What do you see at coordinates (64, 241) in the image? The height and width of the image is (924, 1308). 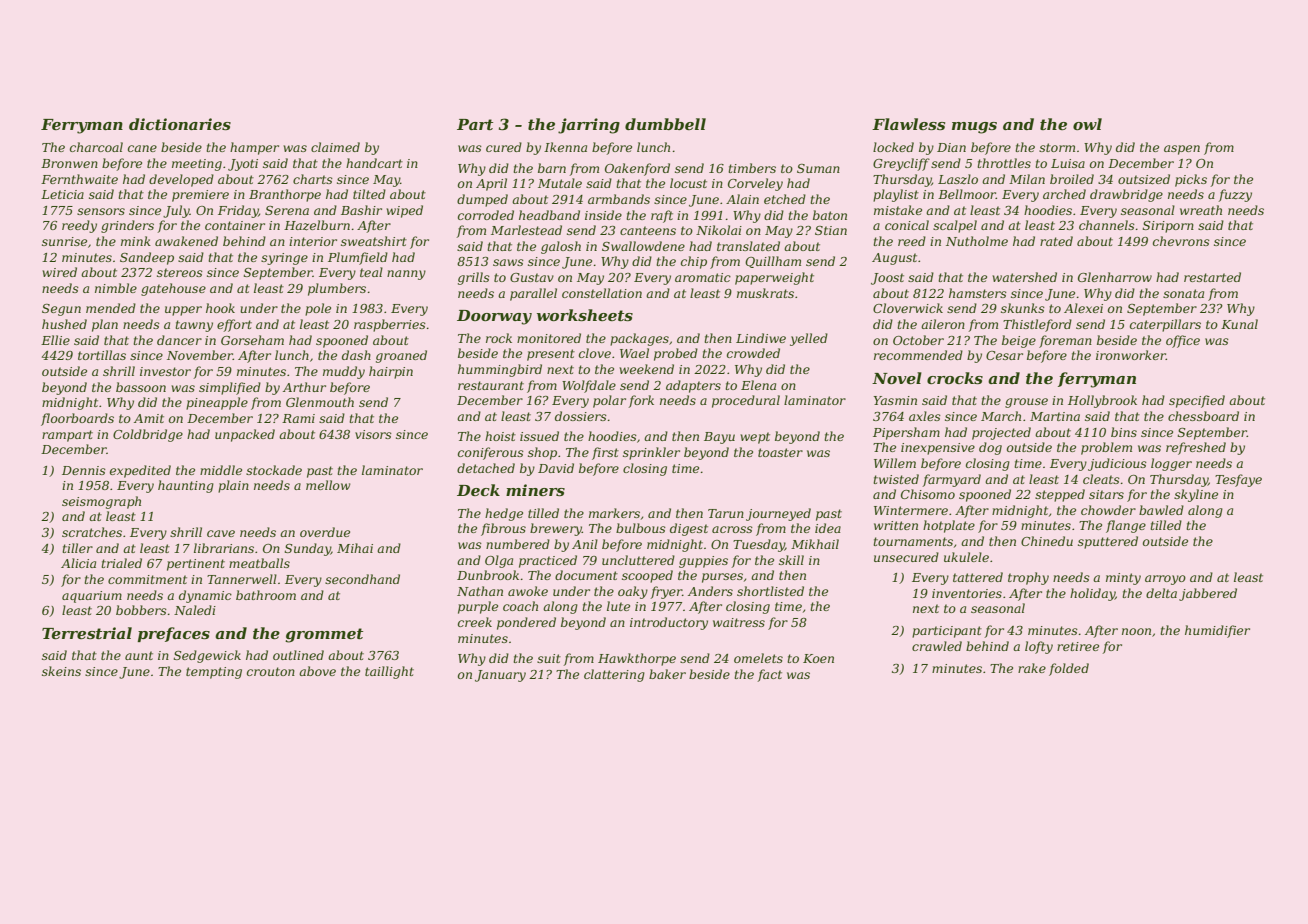 I see `sunrise` at bounding box center [64, 241].
